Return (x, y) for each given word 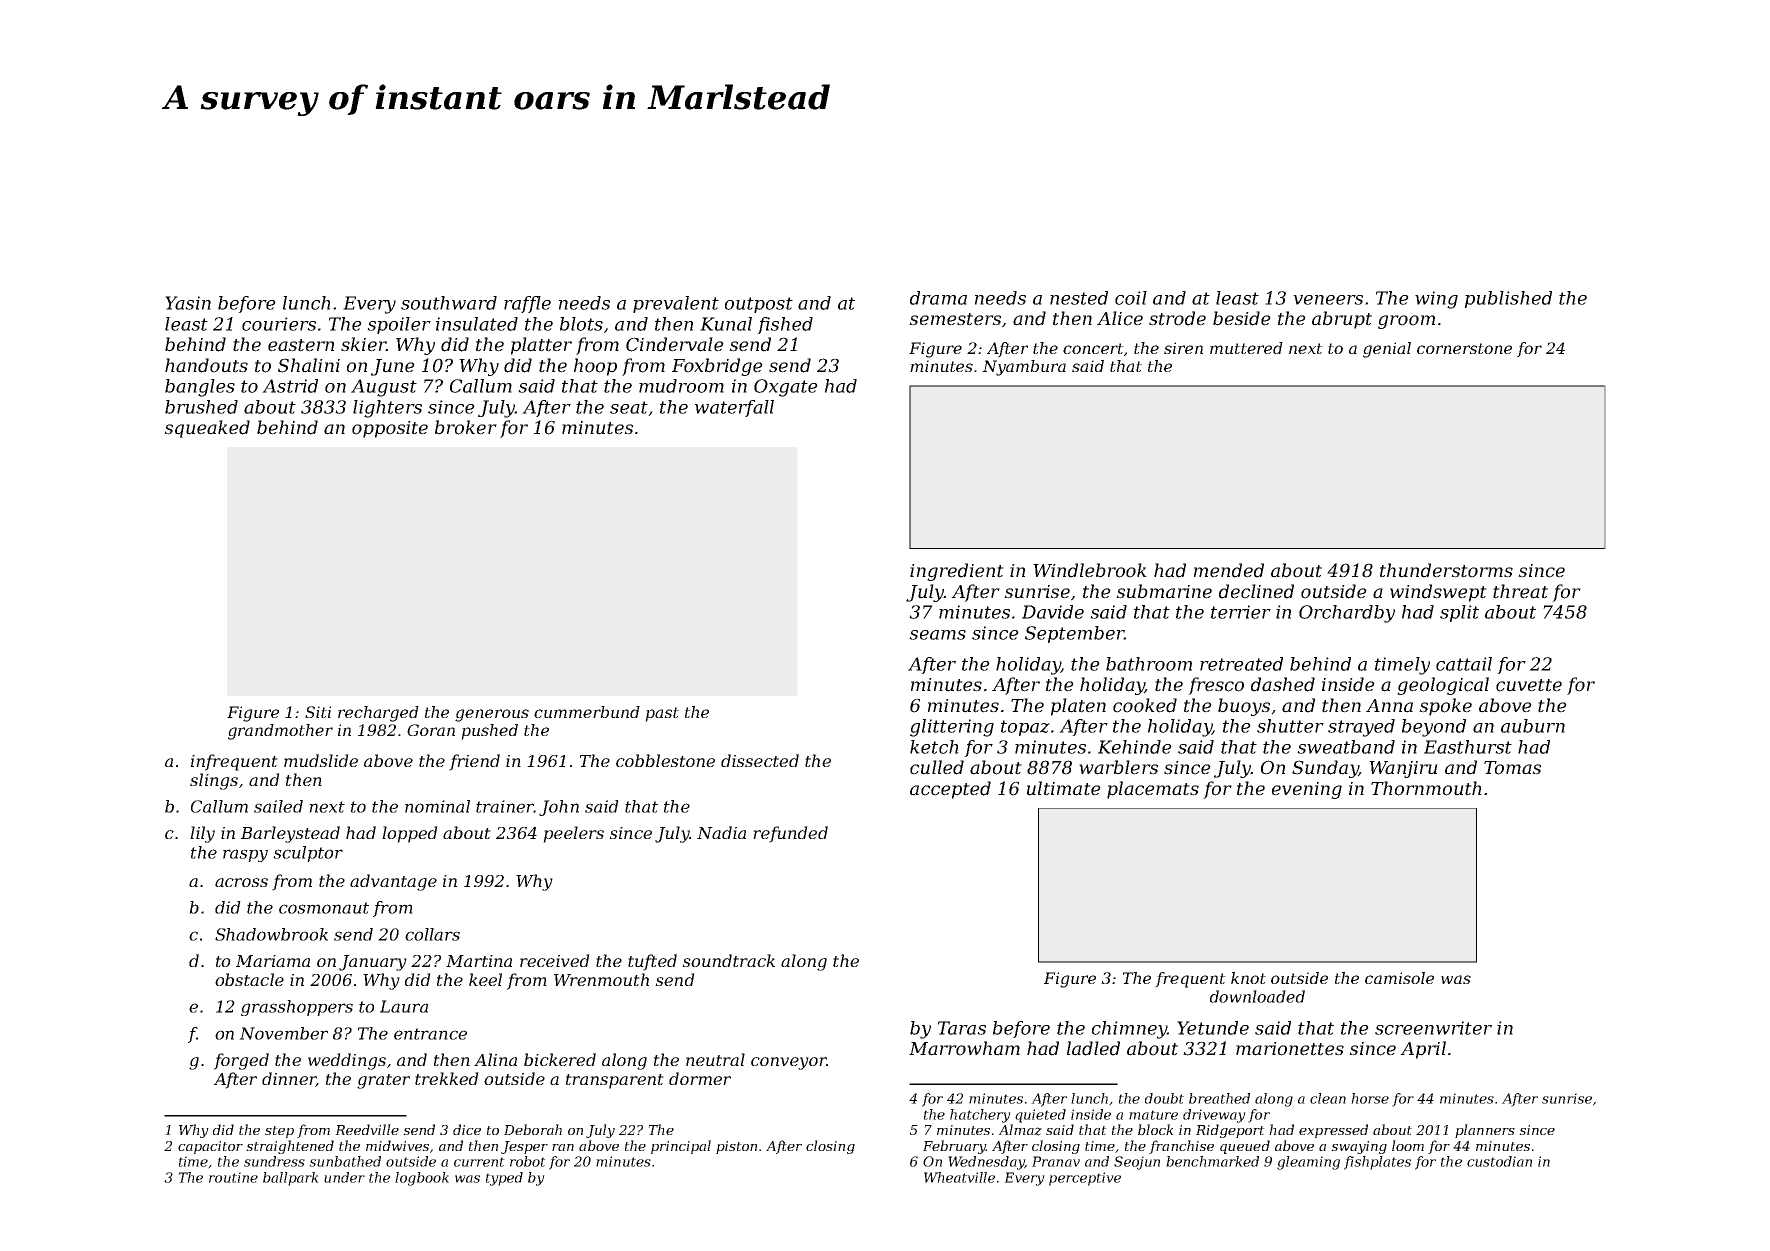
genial (1387, 350)
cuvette (1529, 685)
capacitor (210, 1147)
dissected (760, 760)
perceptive (1085, 1179)
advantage (393, 882)
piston (736, 1147)
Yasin (188, 303)
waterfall (734, 408)
